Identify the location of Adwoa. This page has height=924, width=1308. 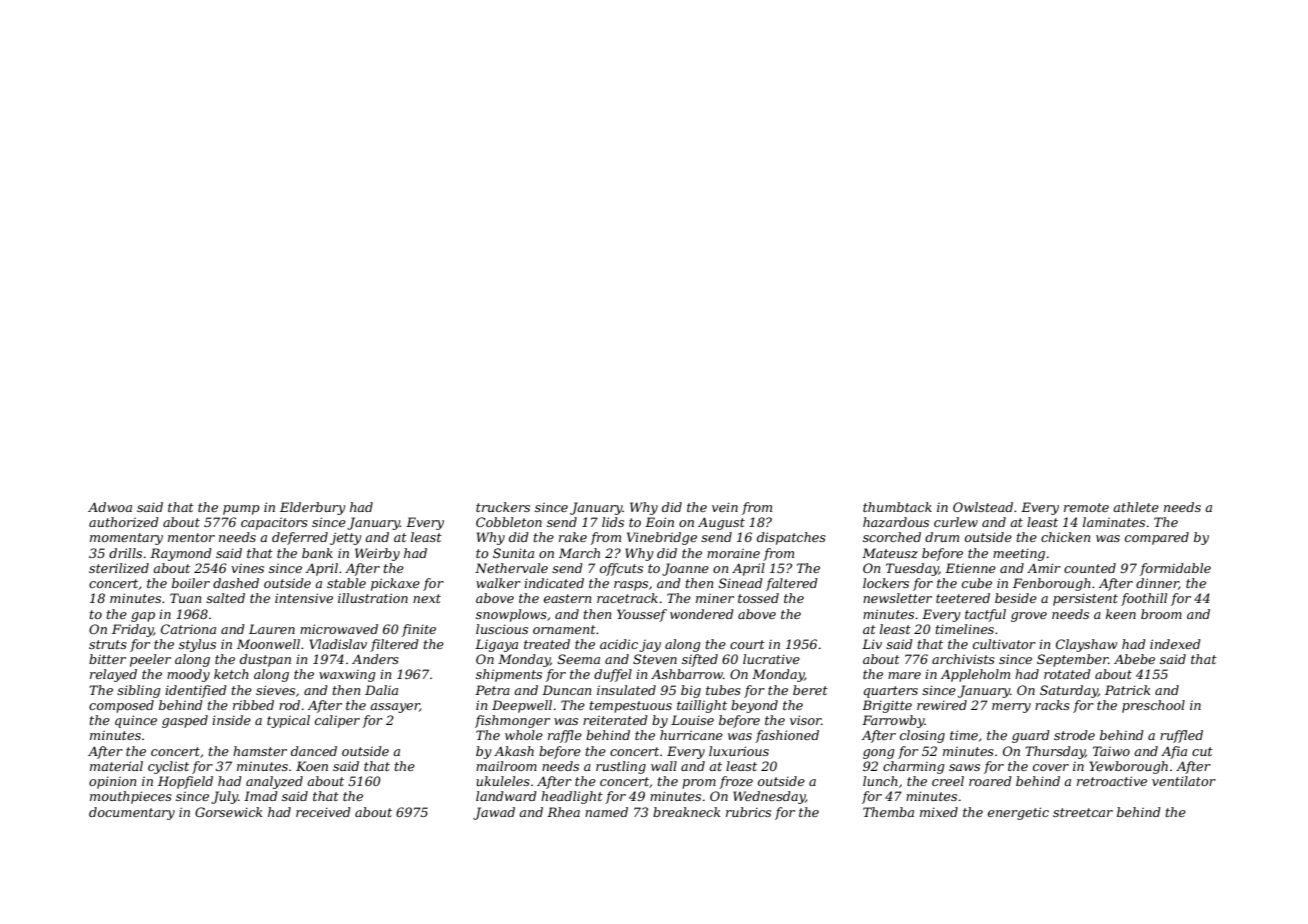
(110, 507).
